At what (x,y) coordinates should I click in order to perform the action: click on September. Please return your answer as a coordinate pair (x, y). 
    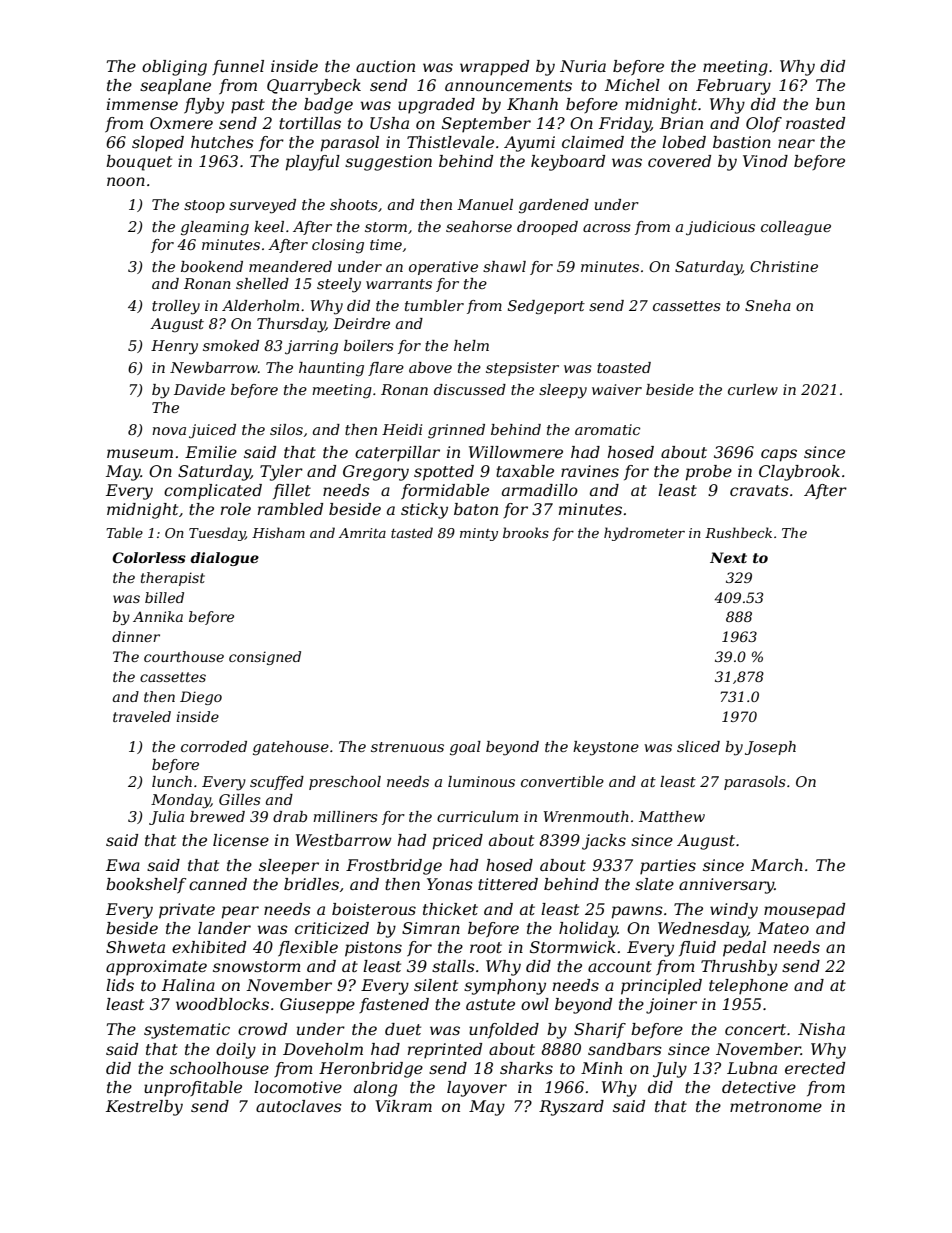
    Looking at the image, I should click on (486, 125).
